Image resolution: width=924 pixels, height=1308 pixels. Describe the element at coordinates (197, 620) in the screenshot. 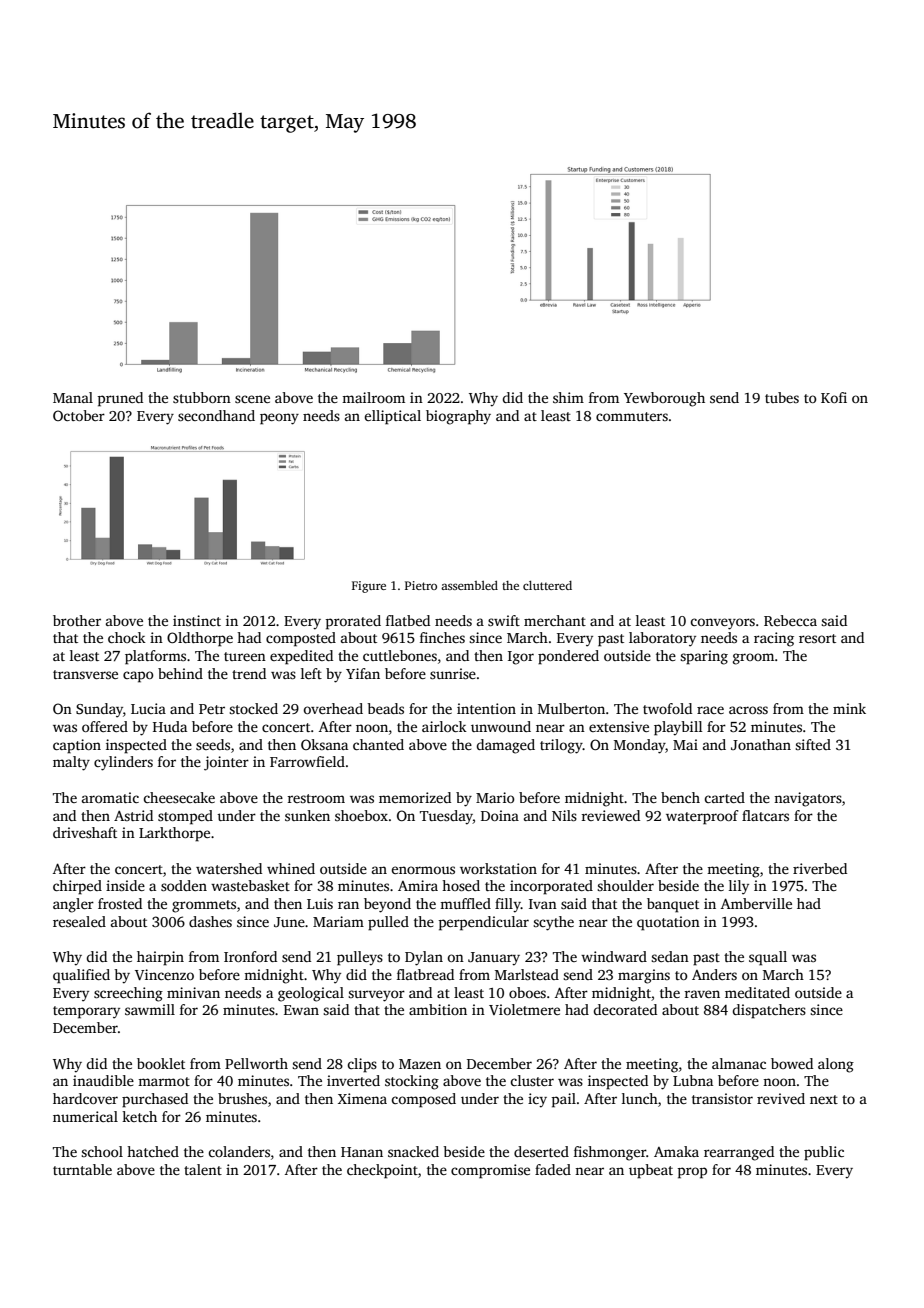

I see `instinct` at that location.
